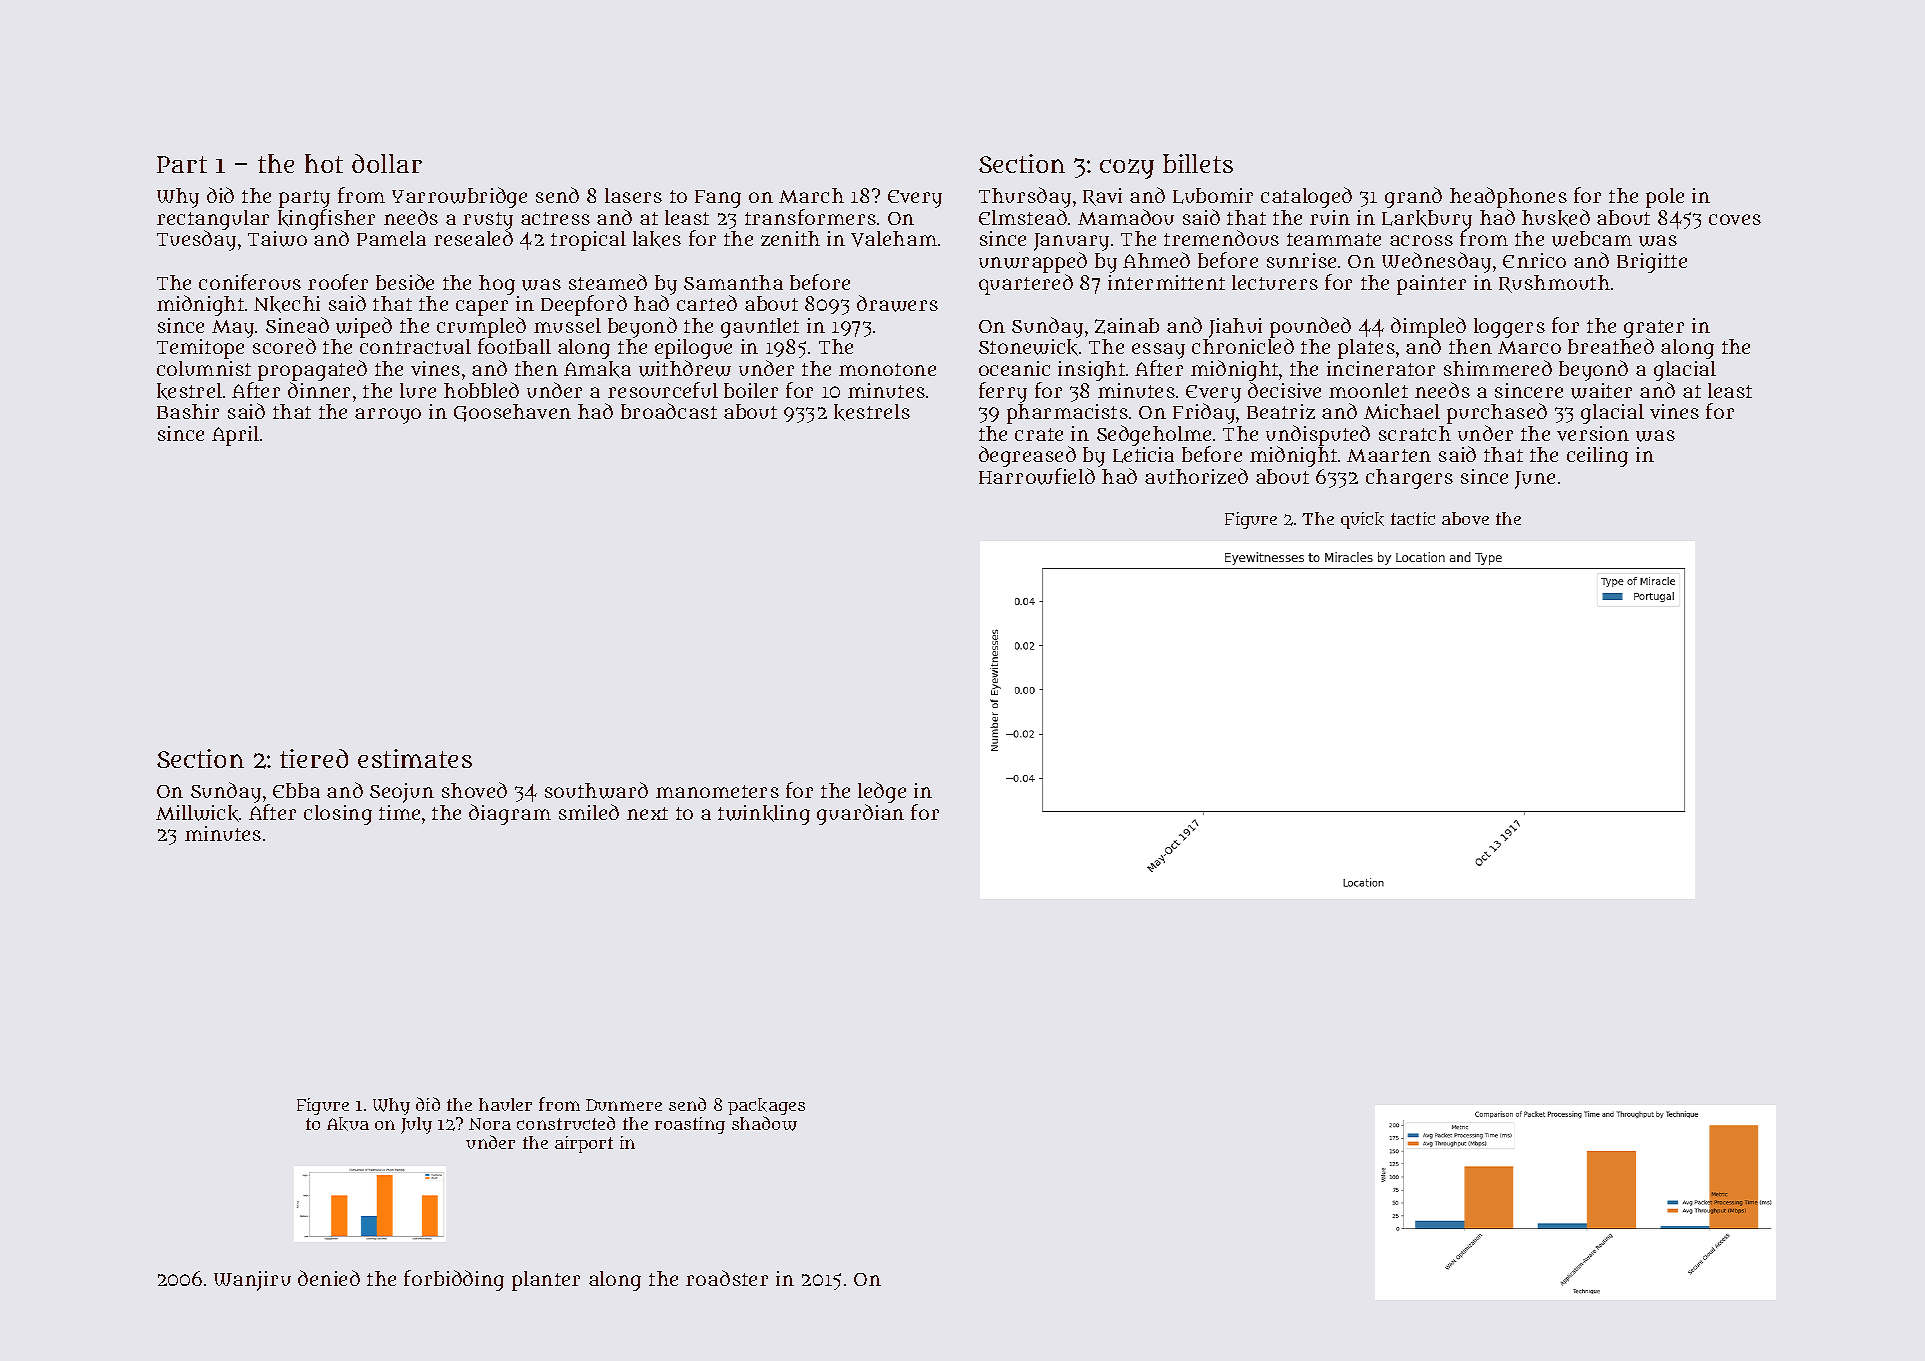 Image resolution: width=1925 pixels, height=1361 pixels. What do you see at coordinates (546, 1281) in the document?
I see `planter` at bounding box center [546, 1281].
